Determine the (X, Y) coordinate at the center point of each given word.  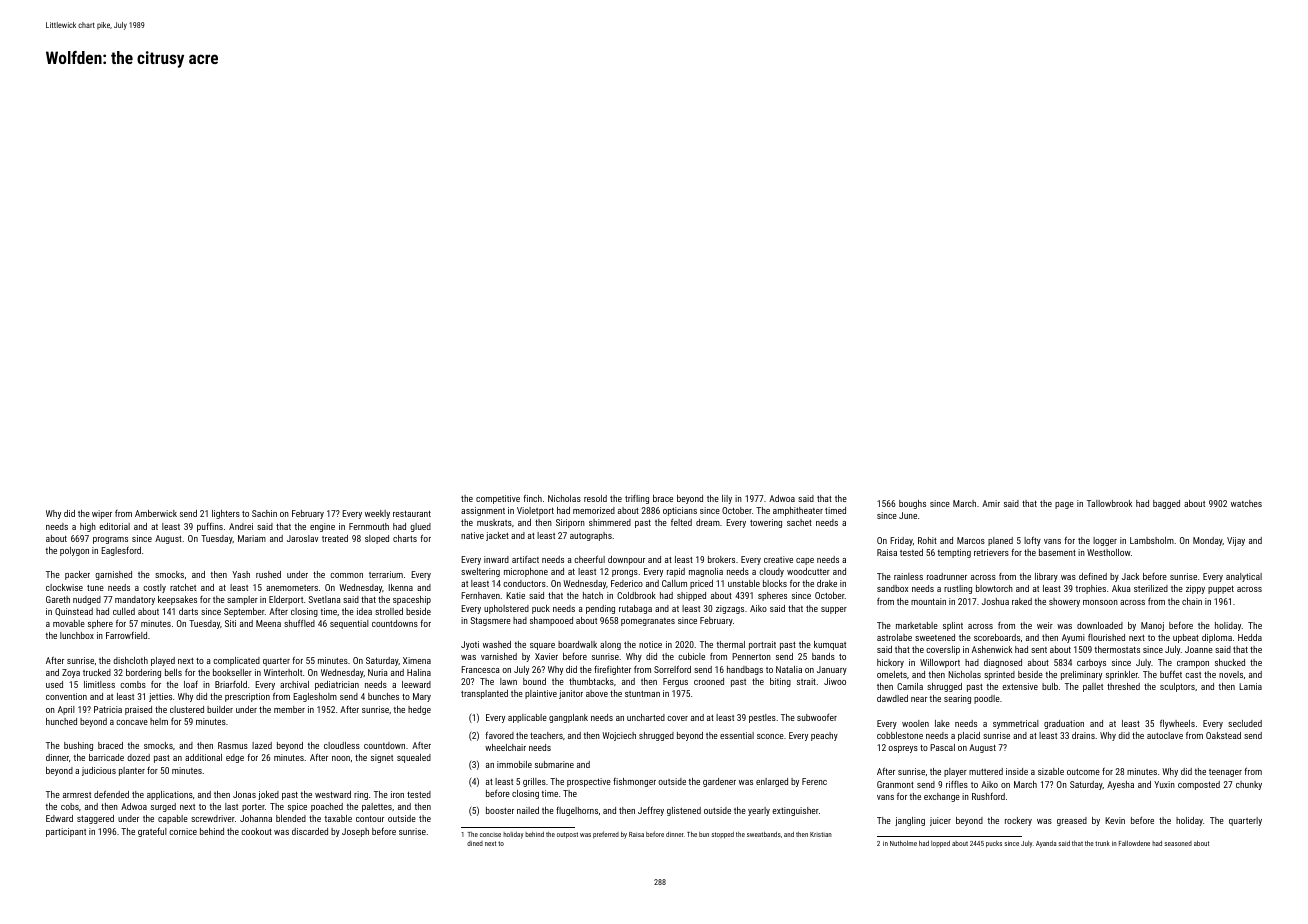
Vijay (1236, 541)
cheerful (589, 559)
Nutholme (903, 843)
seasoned (1178, 843)
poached (327, 807)
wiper (102, 514)
